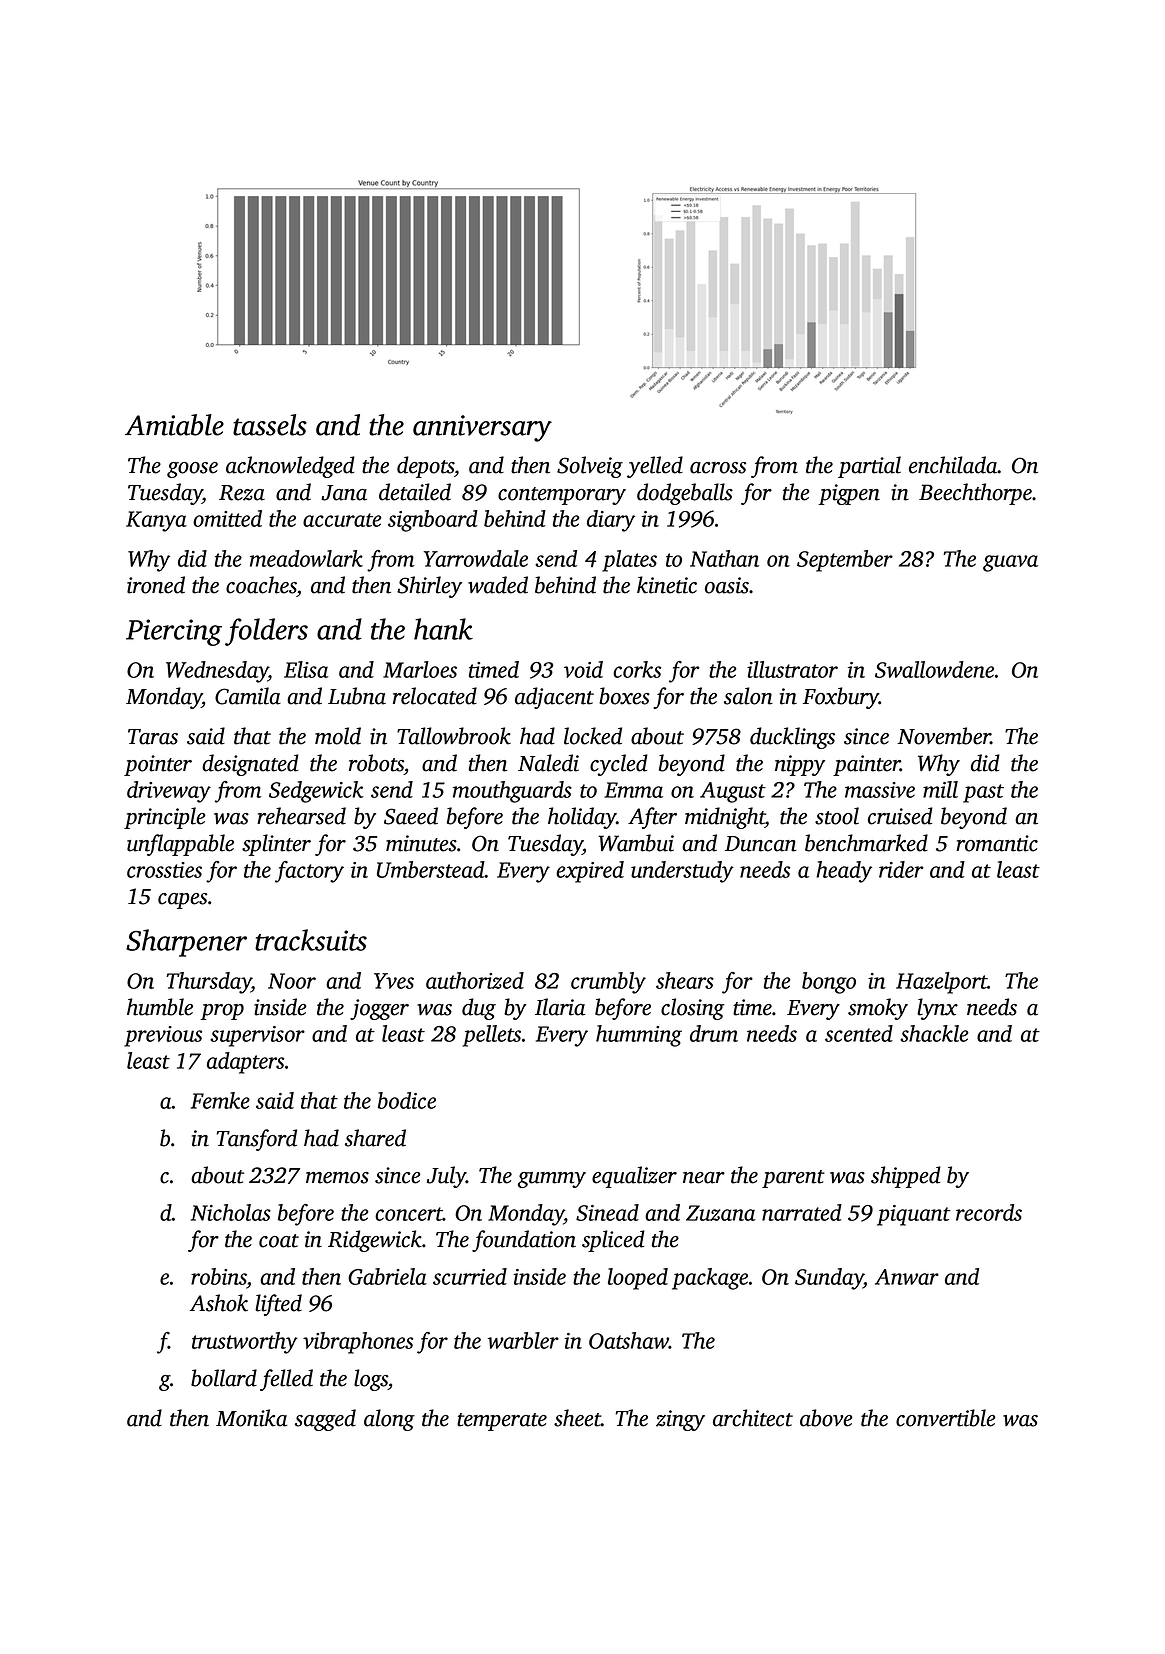  I want to click on massive, so click(880, 790).
